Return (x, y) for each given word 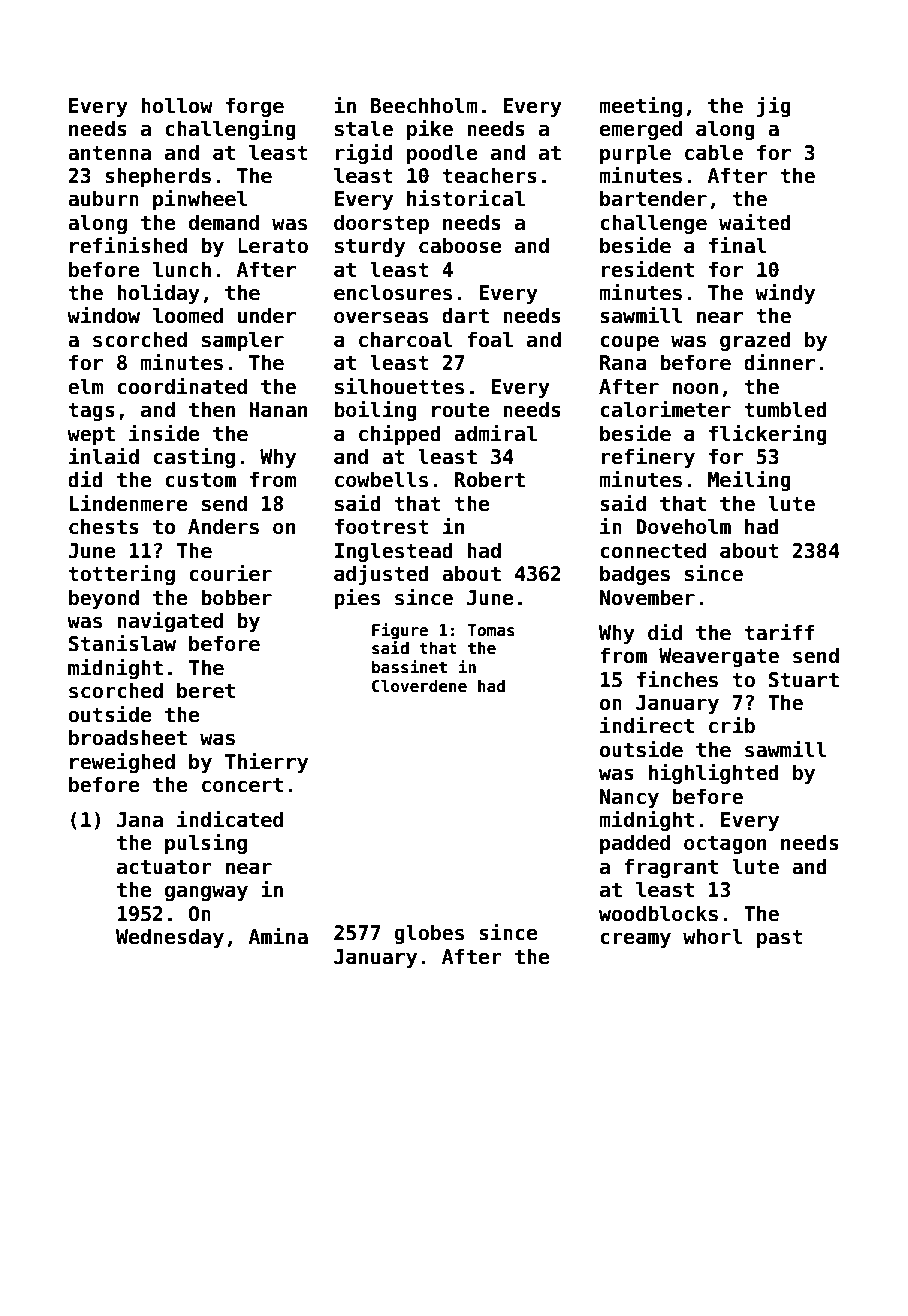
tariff (779, 632)
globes (429, 934)
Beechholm (424, 105)
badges (635, 575)
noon (695, 388)
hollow (177, 105)
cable (714, 152)
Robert (490, 479)
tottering (121, 574)
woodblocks (658, 913)
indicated (230, 819)
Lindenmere (129, 503)
